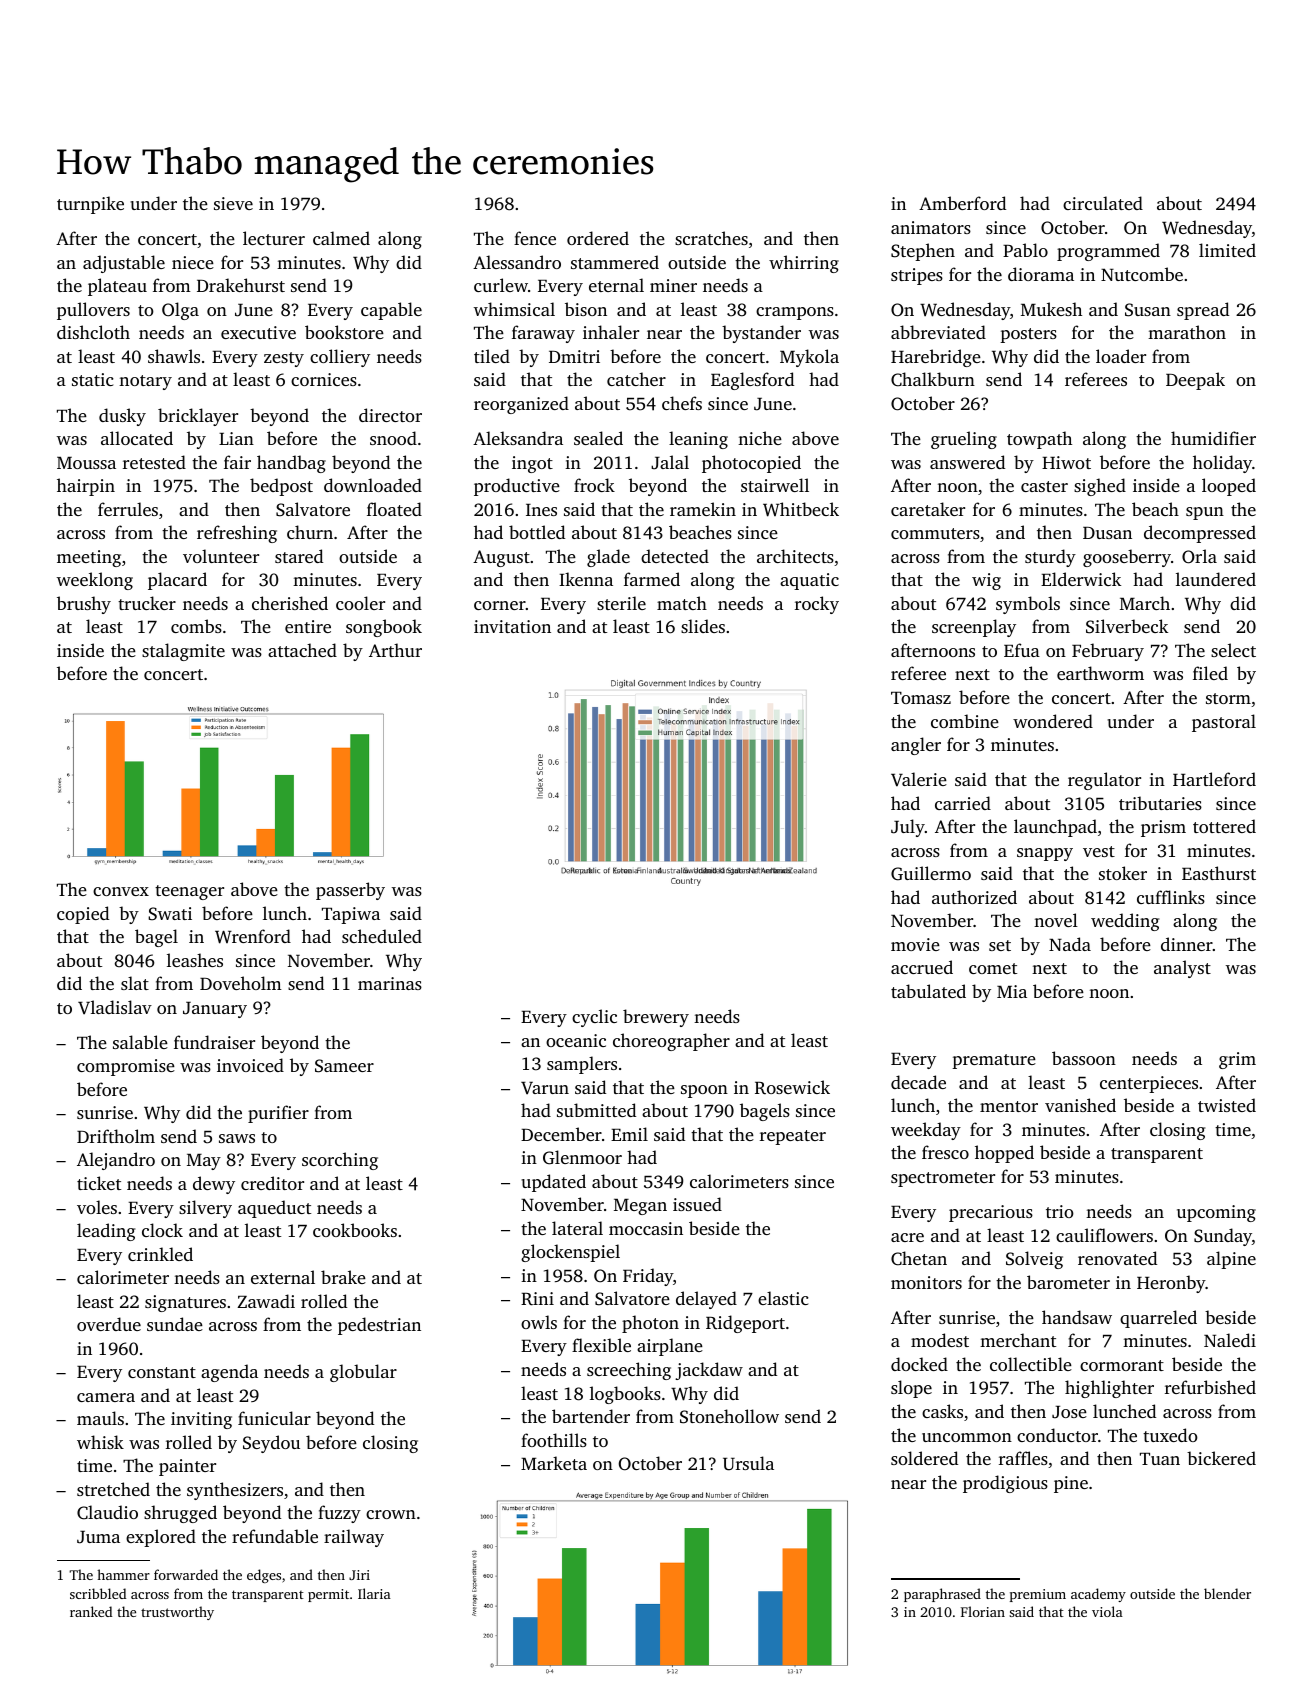  I want to click on Orla, so click(1199, 556).
